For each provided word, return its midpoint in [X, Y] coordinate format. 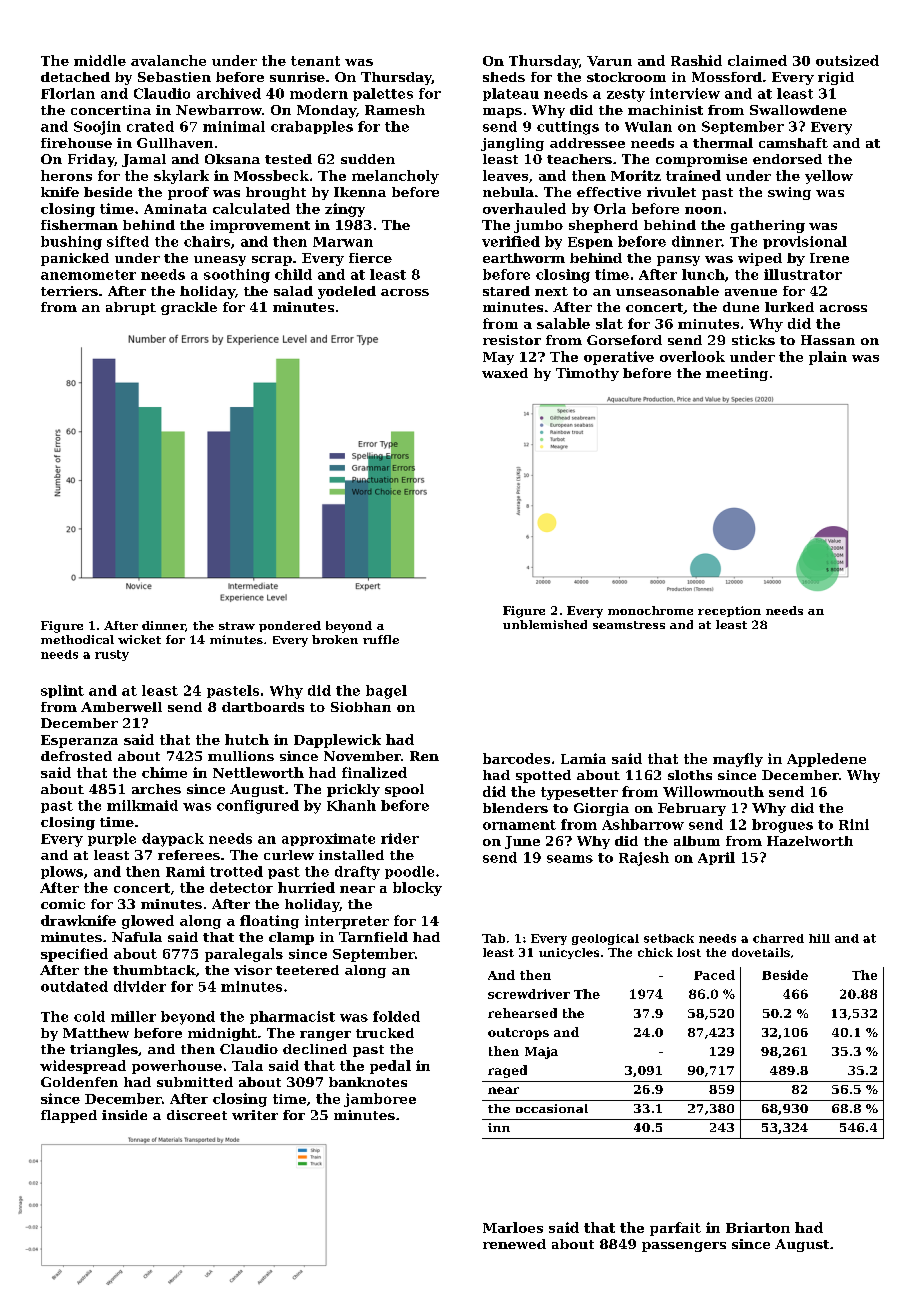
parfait [675, 1229]
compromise [701, 160]
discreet [197, 1115]
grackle [189, 308]
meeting [737, 374]
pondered [290, 626]
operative [619, 358]
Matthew [96, 1033]
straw [237, 626]
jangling [512, 144]
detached [75, 77]
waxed [505, 373]
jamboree [380, 1100]
